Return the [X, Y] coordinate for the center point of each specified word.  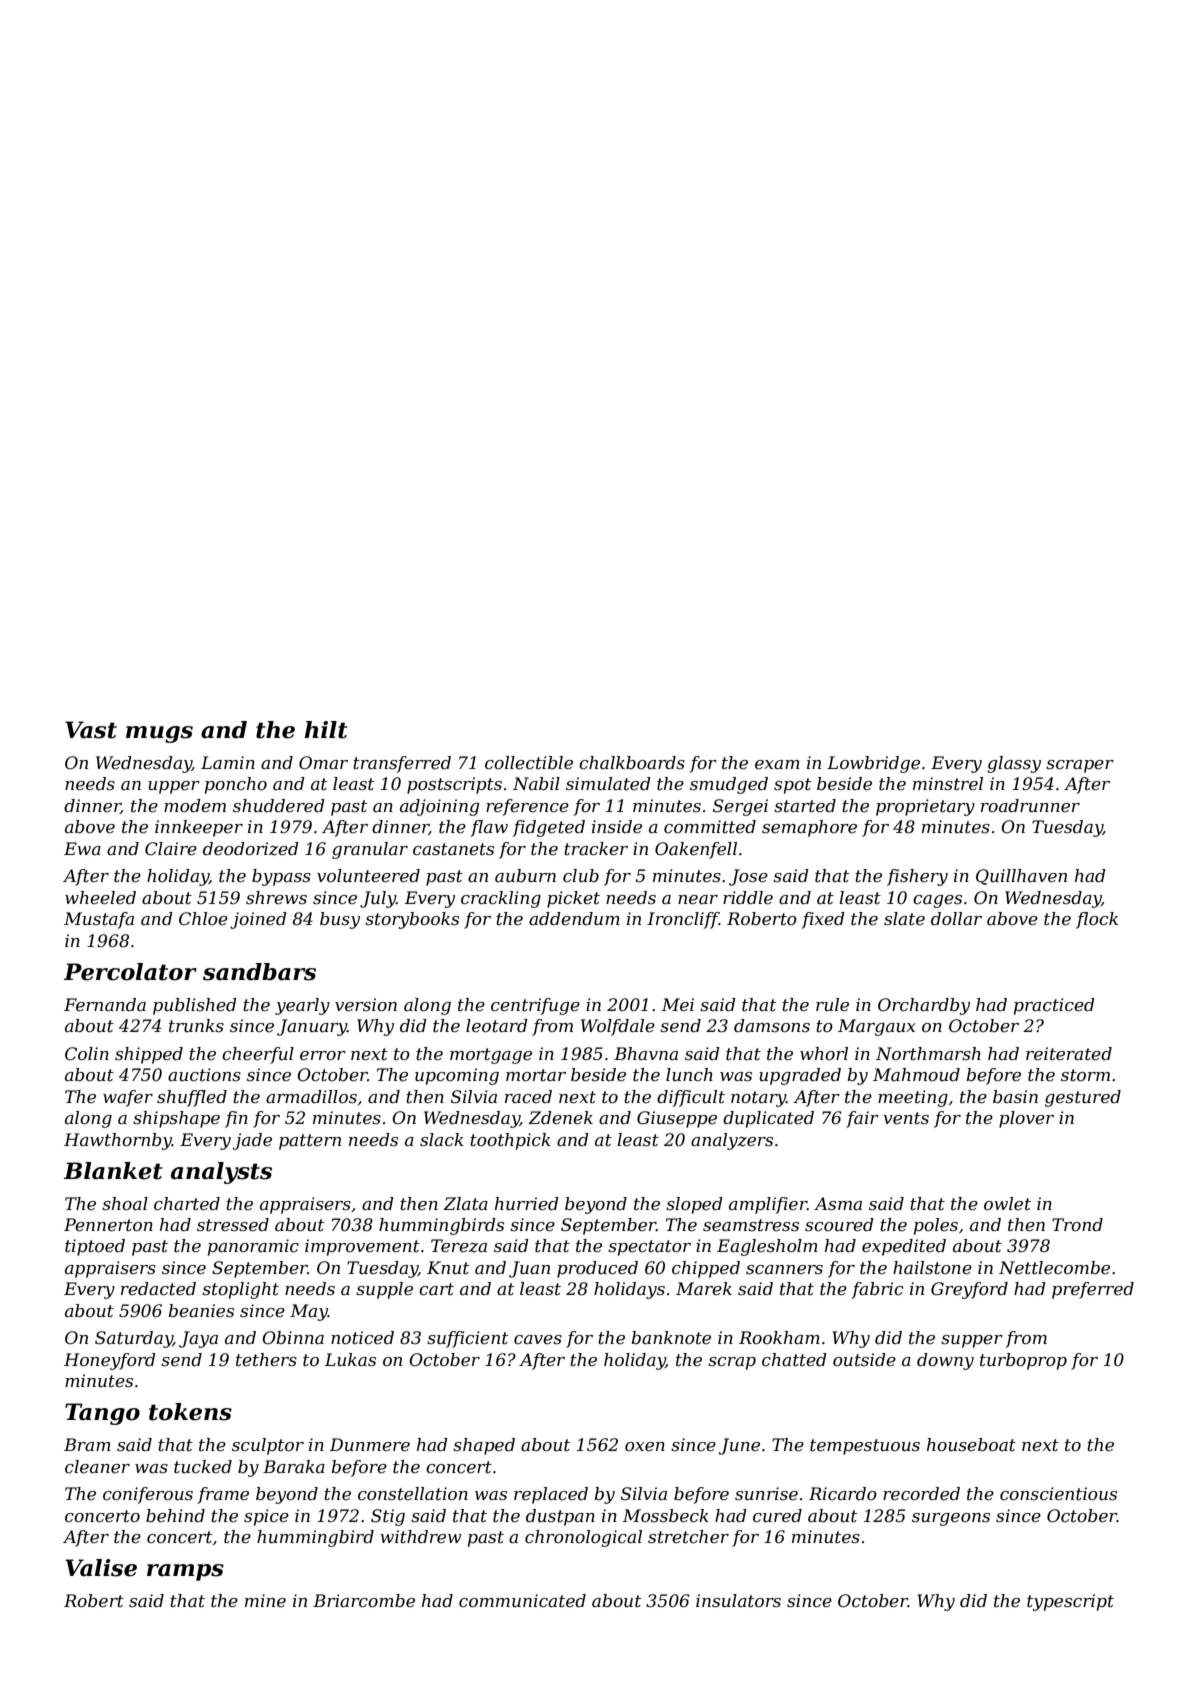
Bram [87, 1444]
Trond [1077, 1224]
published [195, 1006]
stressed [233, 1225]
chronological [583, 1538]
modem [195, 806]
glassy [1014, 764]
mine [265, 1601]
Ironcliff [683, 920]
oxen [645, 1446]
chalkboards [632, 762]
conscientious [1058, 1494]
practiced [1054, 1006]
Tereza [459, 1246]
